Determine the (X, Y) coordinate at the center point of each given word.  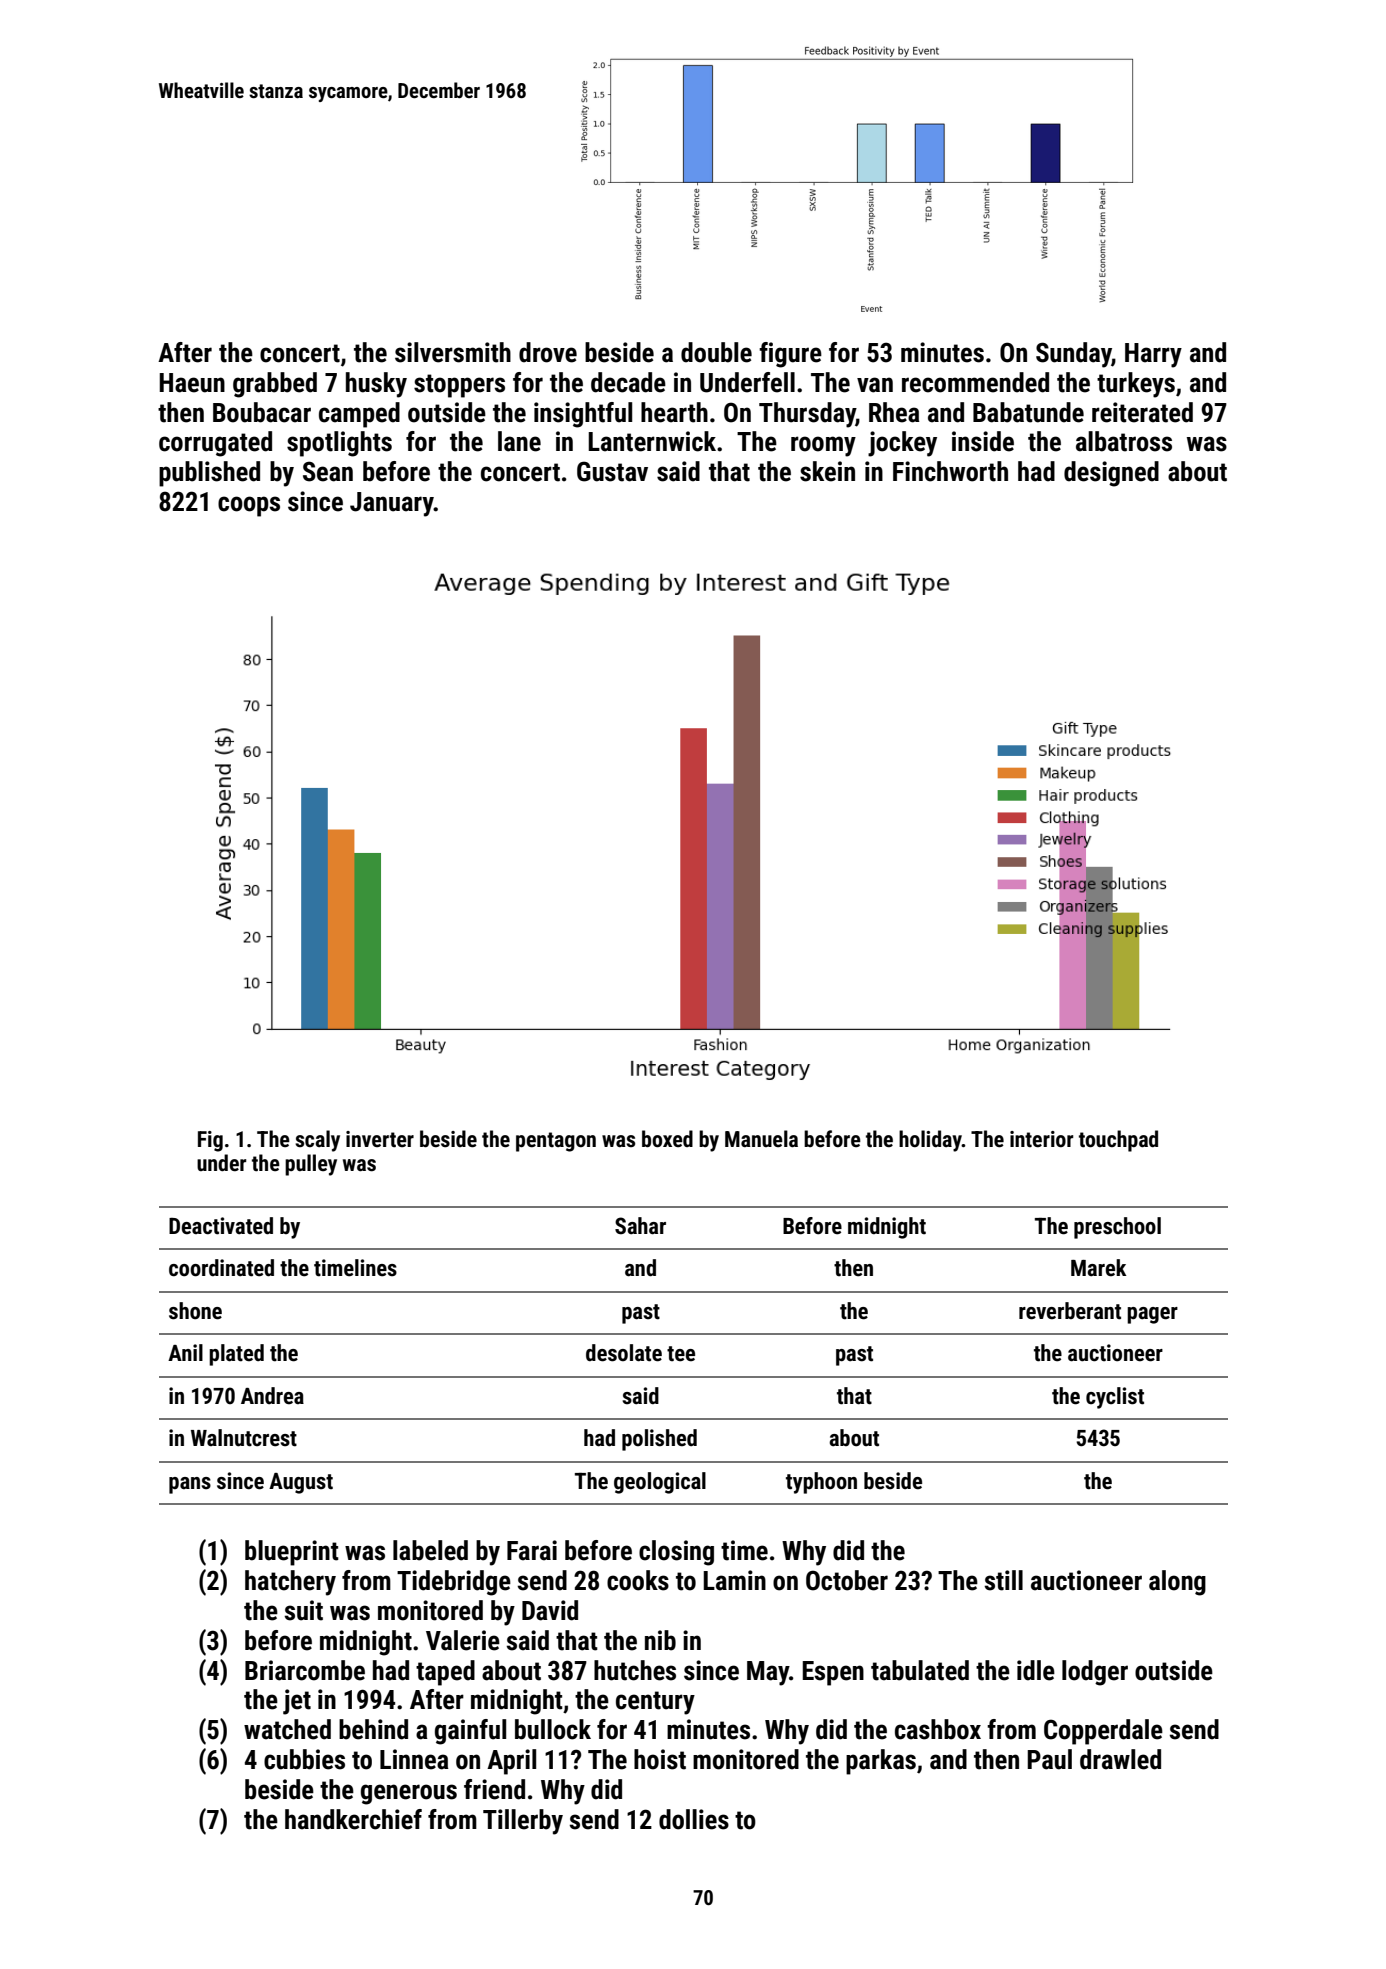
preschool (1117, 1228)
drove (548, 352)
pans (190, 1485)
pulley (311, 1165)
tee (681, 1354)
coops (249, 506)
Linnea (414, 1759)
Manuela (761, 1138)
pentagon (556, 1142)
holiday (930, 1141)
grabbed (275, 385)
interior (1041, 1139)
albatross (1124, 441)
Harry (1153, 355)
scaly (317, 1141)
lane (519, 441)
